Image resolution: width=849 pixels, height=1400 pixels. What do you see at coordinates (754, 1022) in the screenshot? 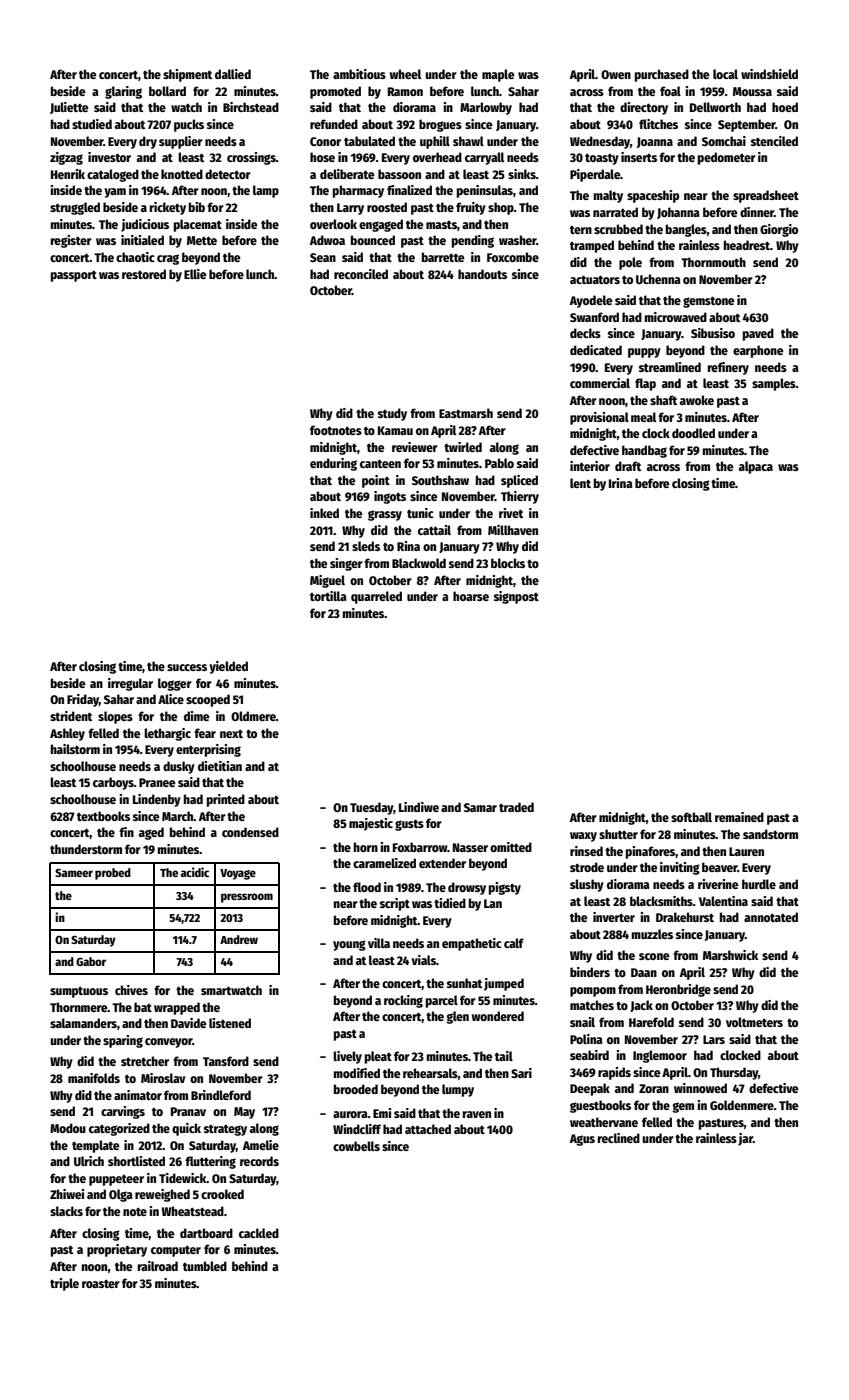
I see `voltmeters` at bounding box center [754, 1022].
